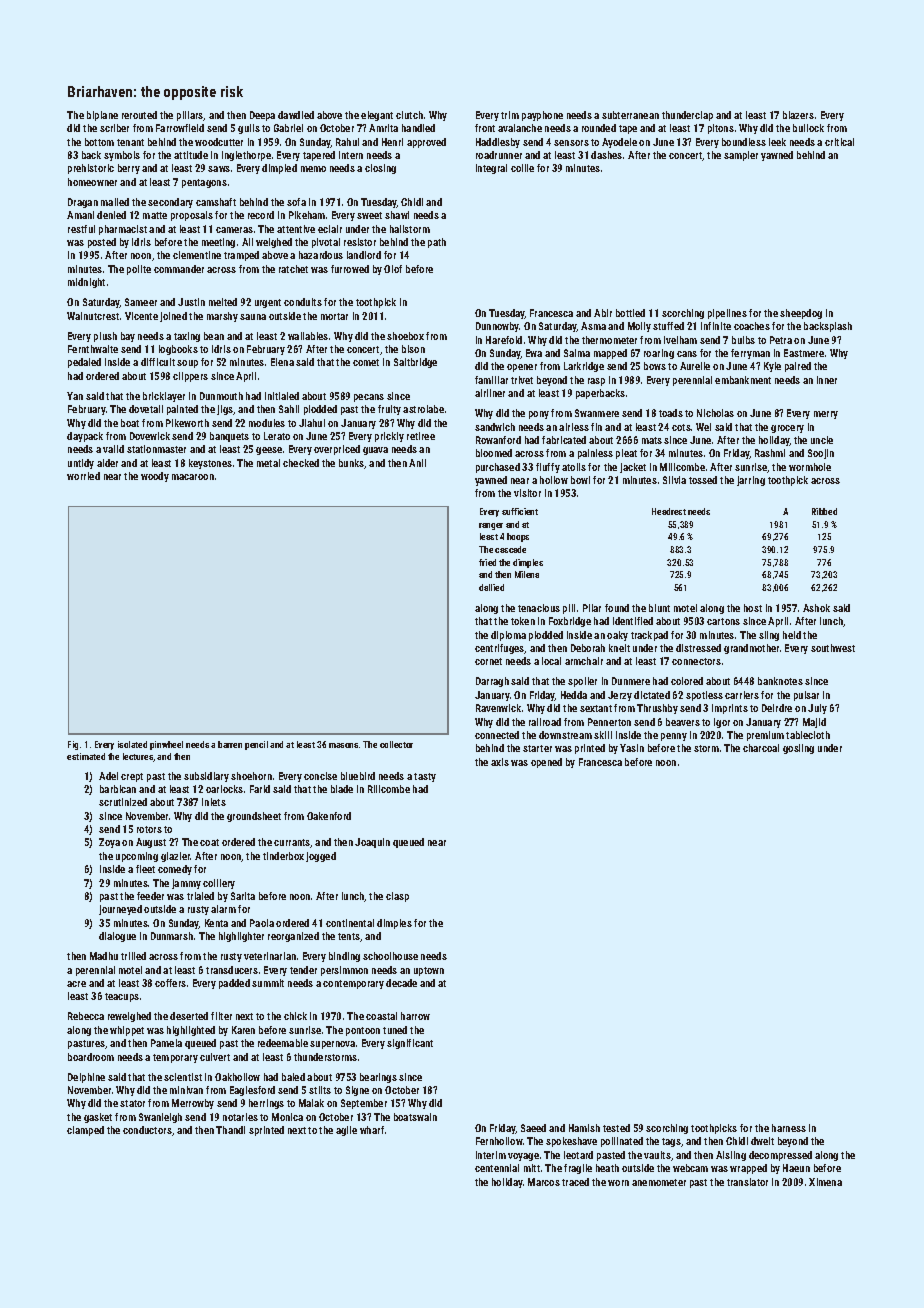 Image resolution: width=924 pixels, height=1308 pixels. What do you see at coordinates (798, 115) in the document?
I see `blazers` at bounding box center [798, 115].
